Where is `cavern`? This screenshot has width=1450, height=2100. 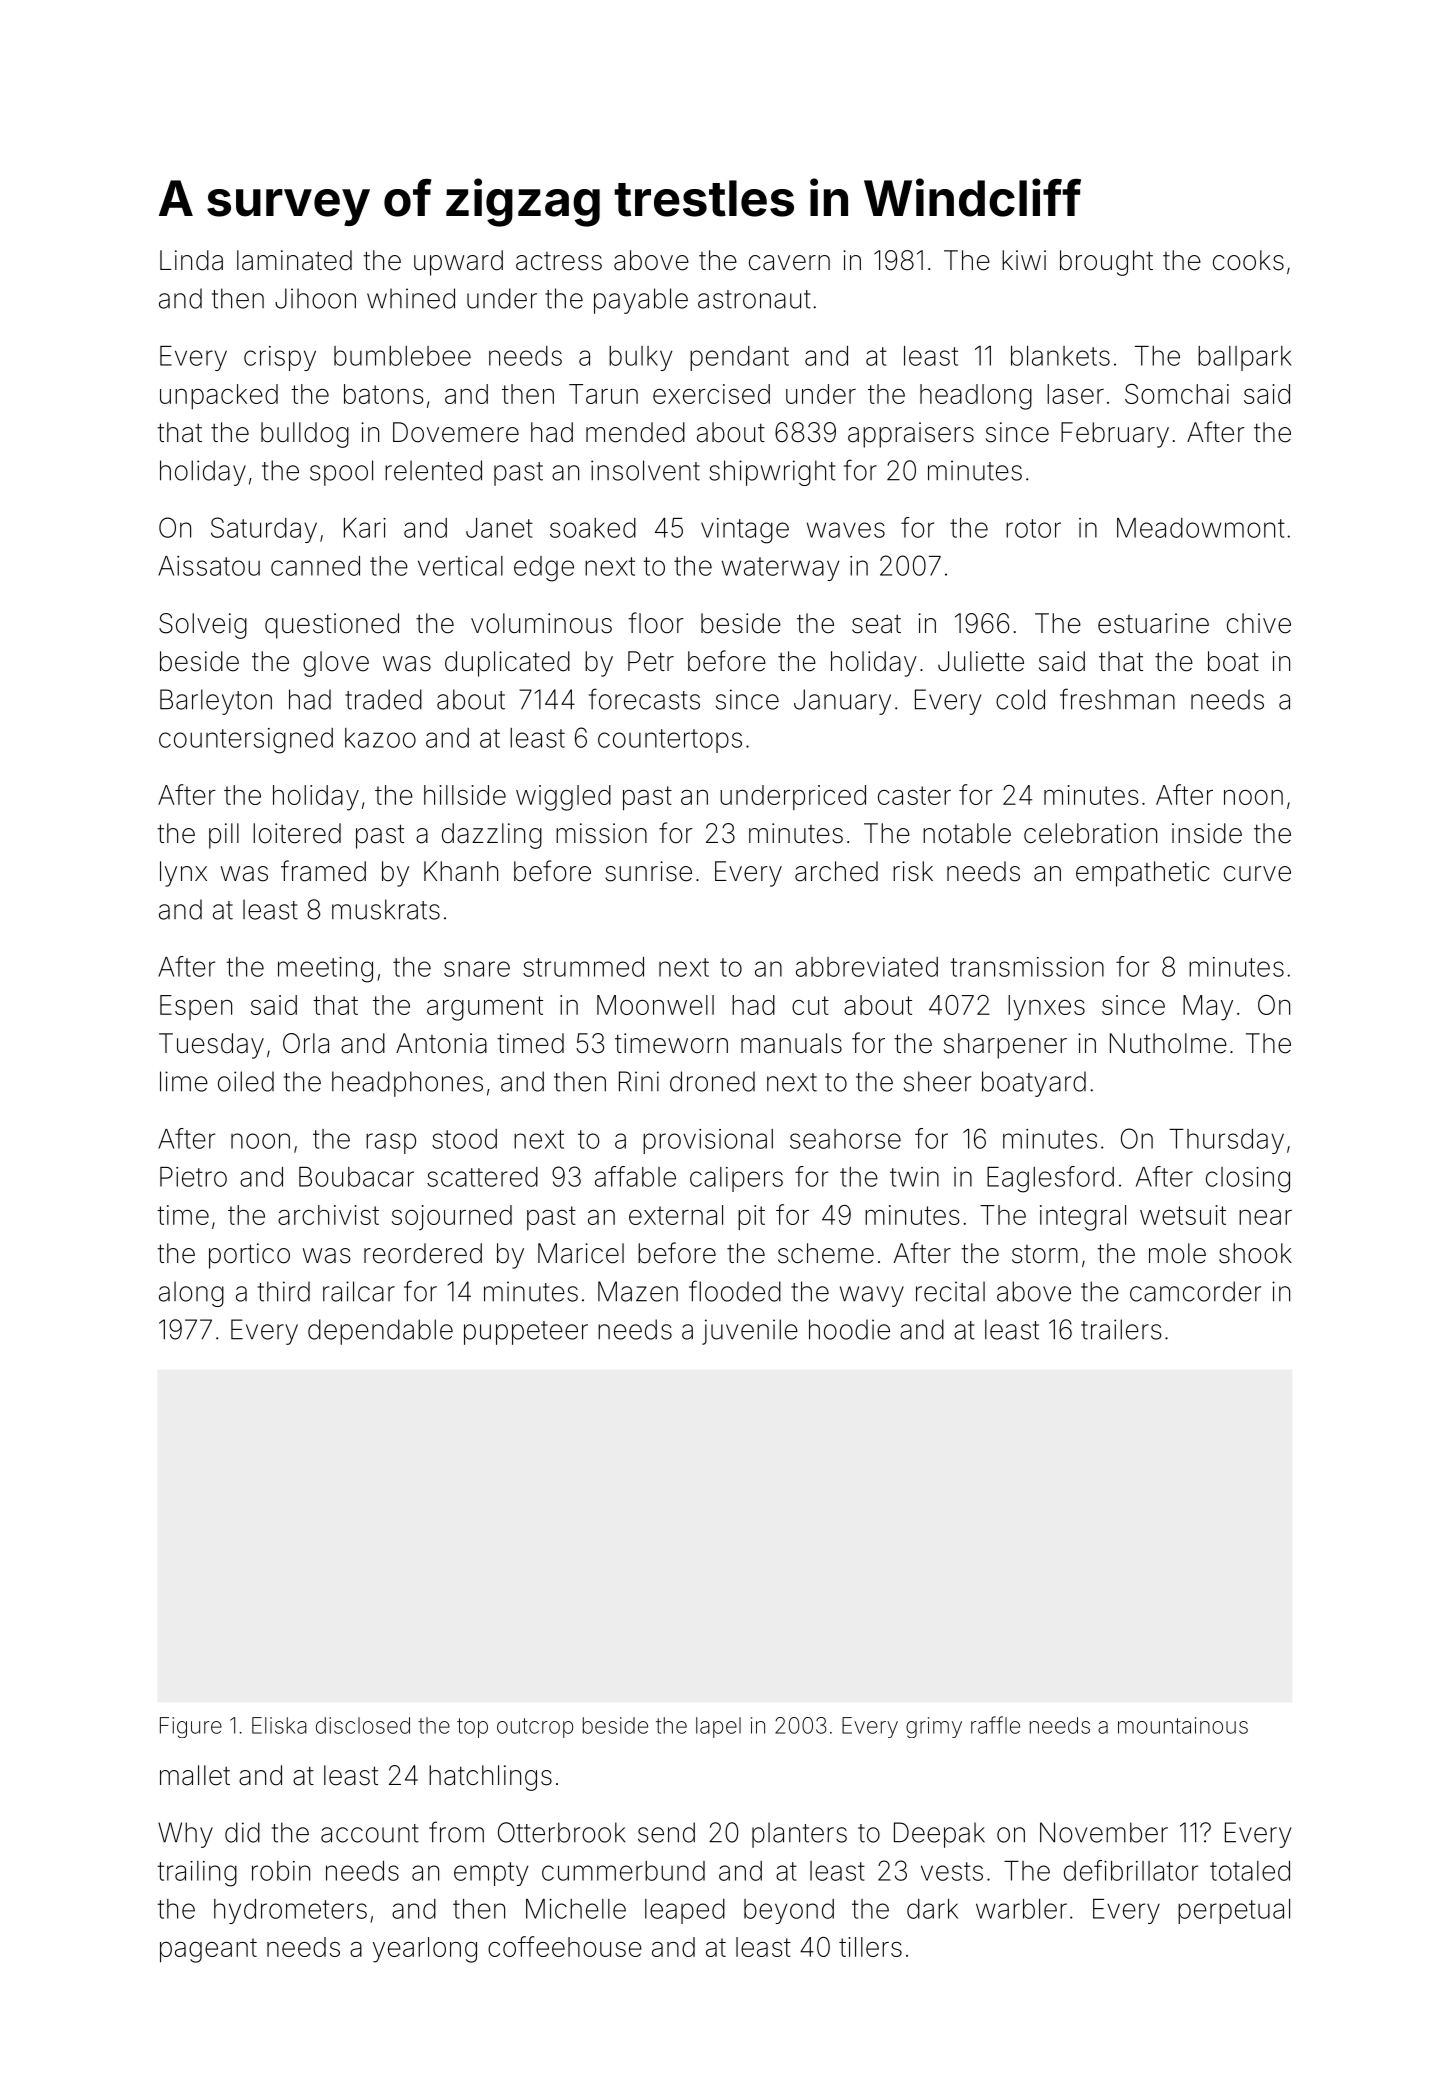
cavern is located at coordinates (789, 263).
